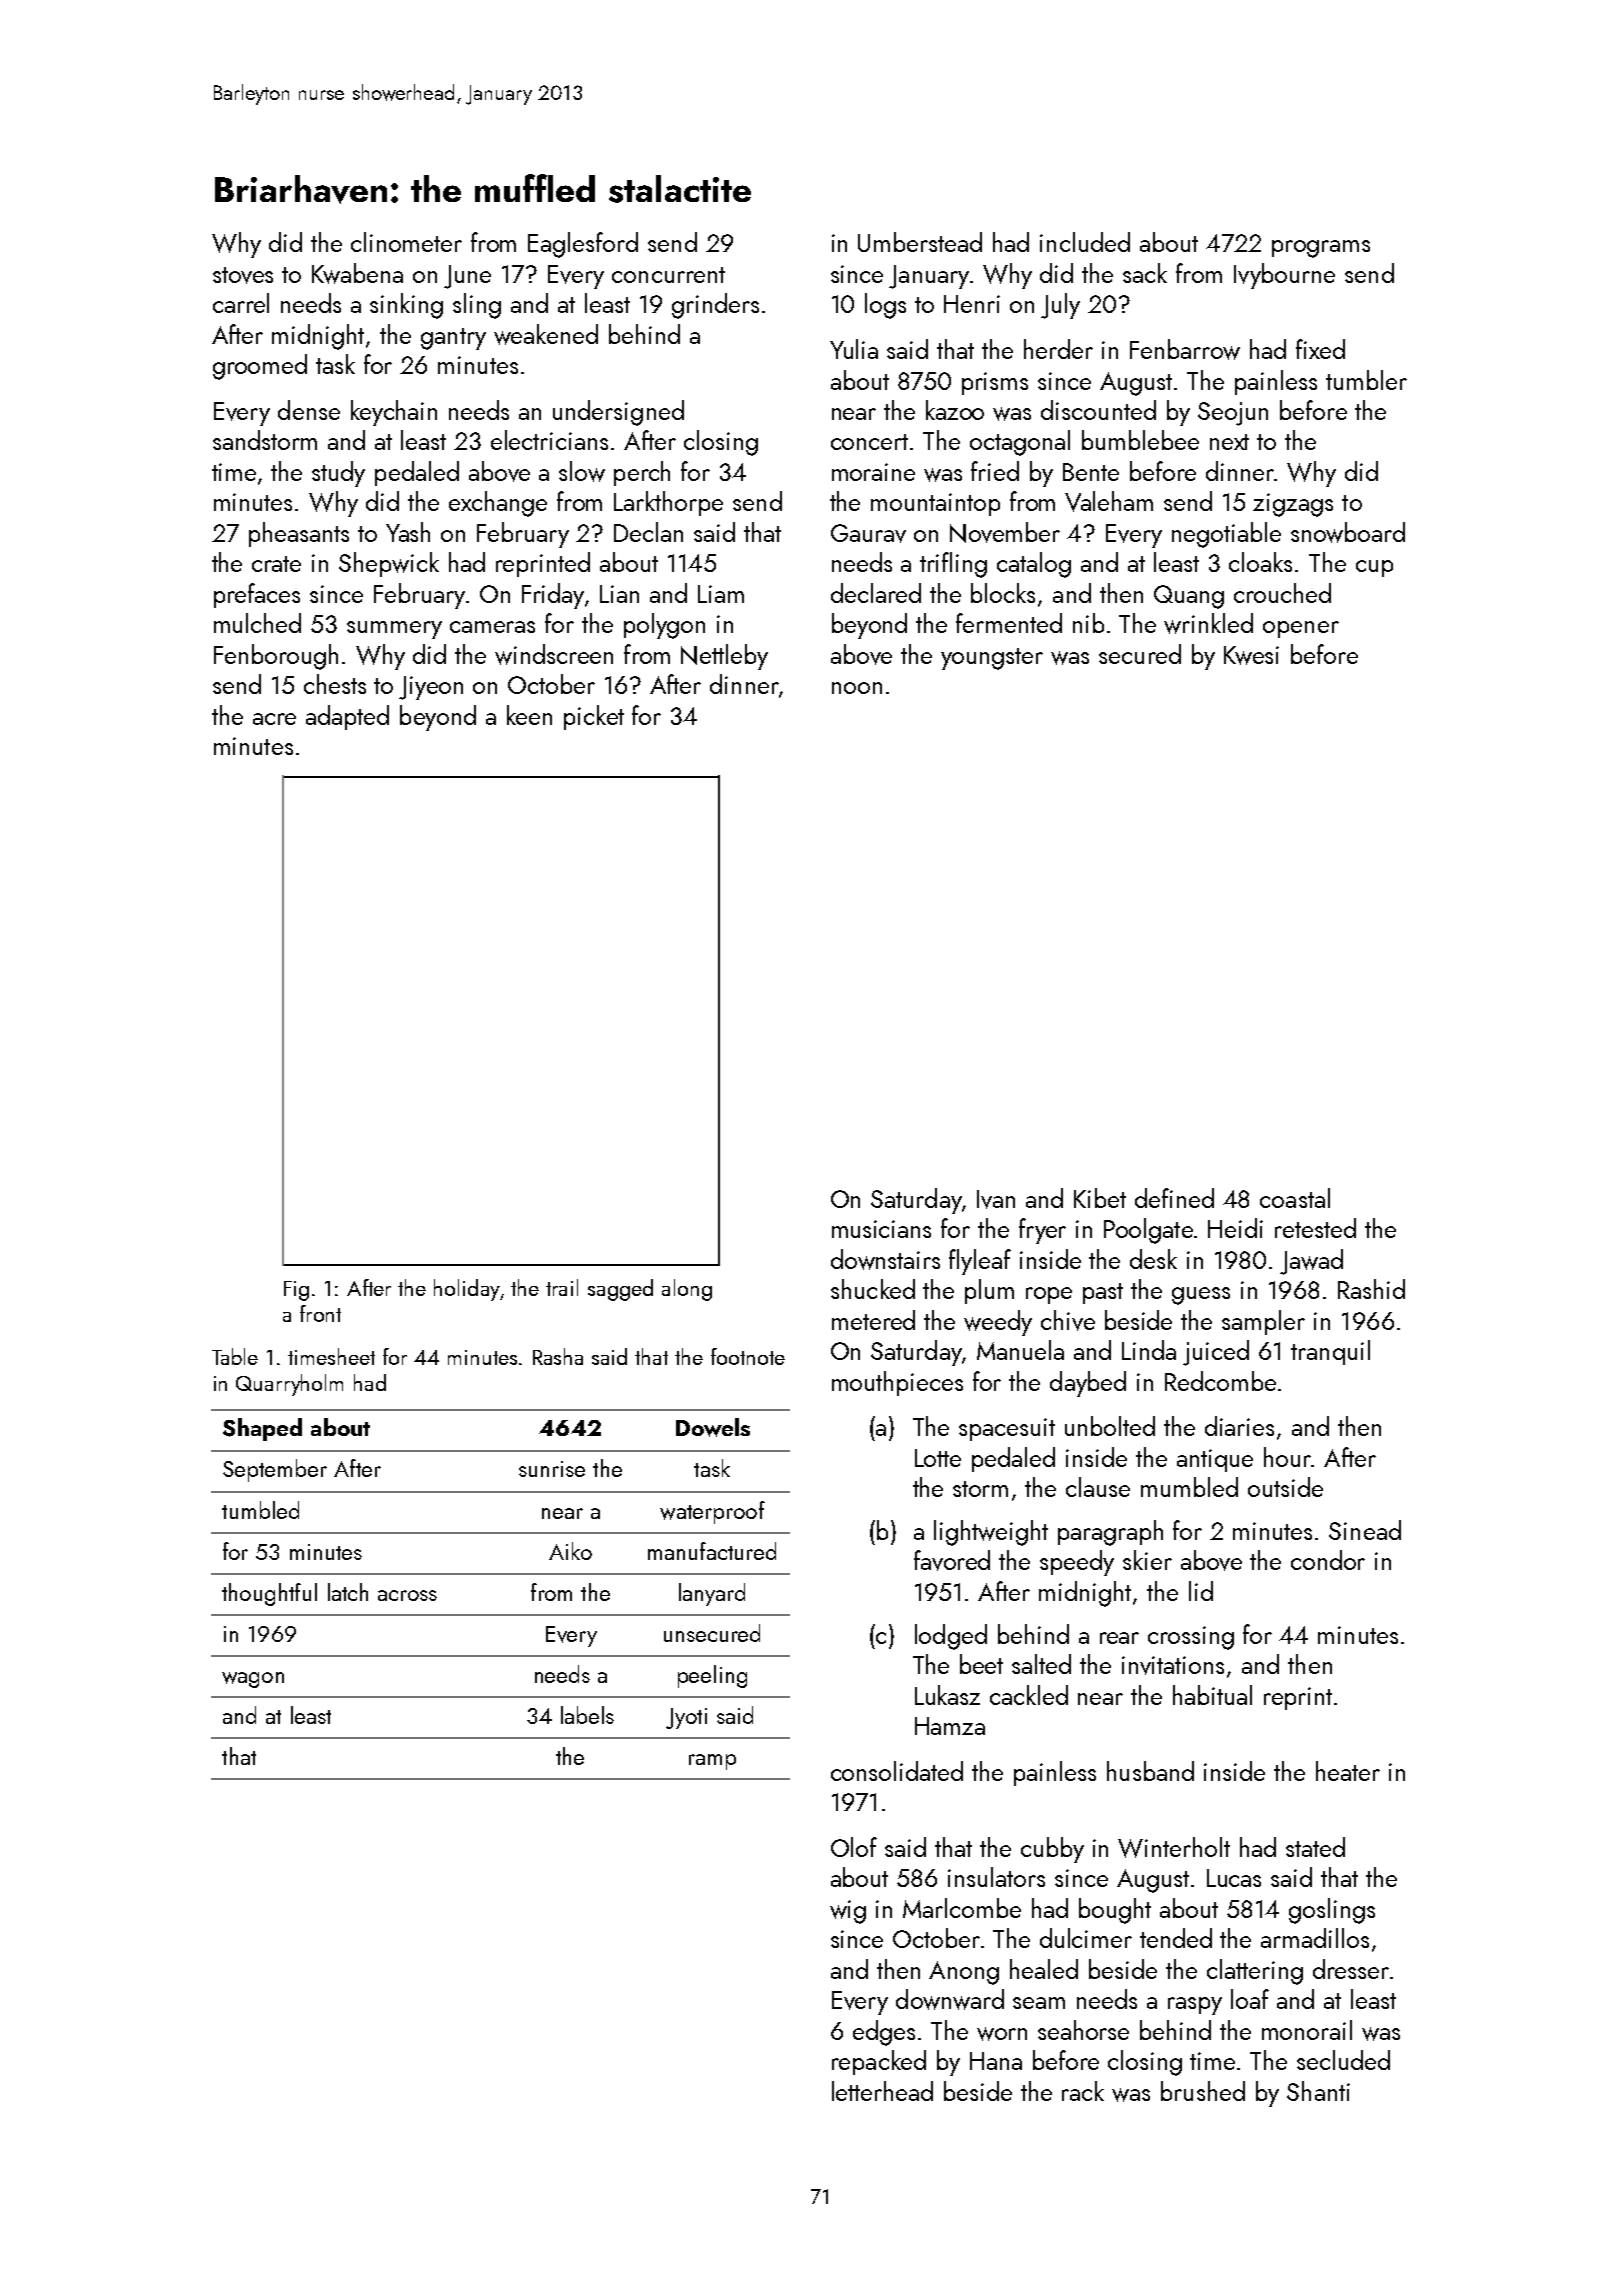 Image resolution: width=1620 pixels, height=2292 pixels. Describe the element at coordinates (857, 688) in the document. I see `noon` at that location.
